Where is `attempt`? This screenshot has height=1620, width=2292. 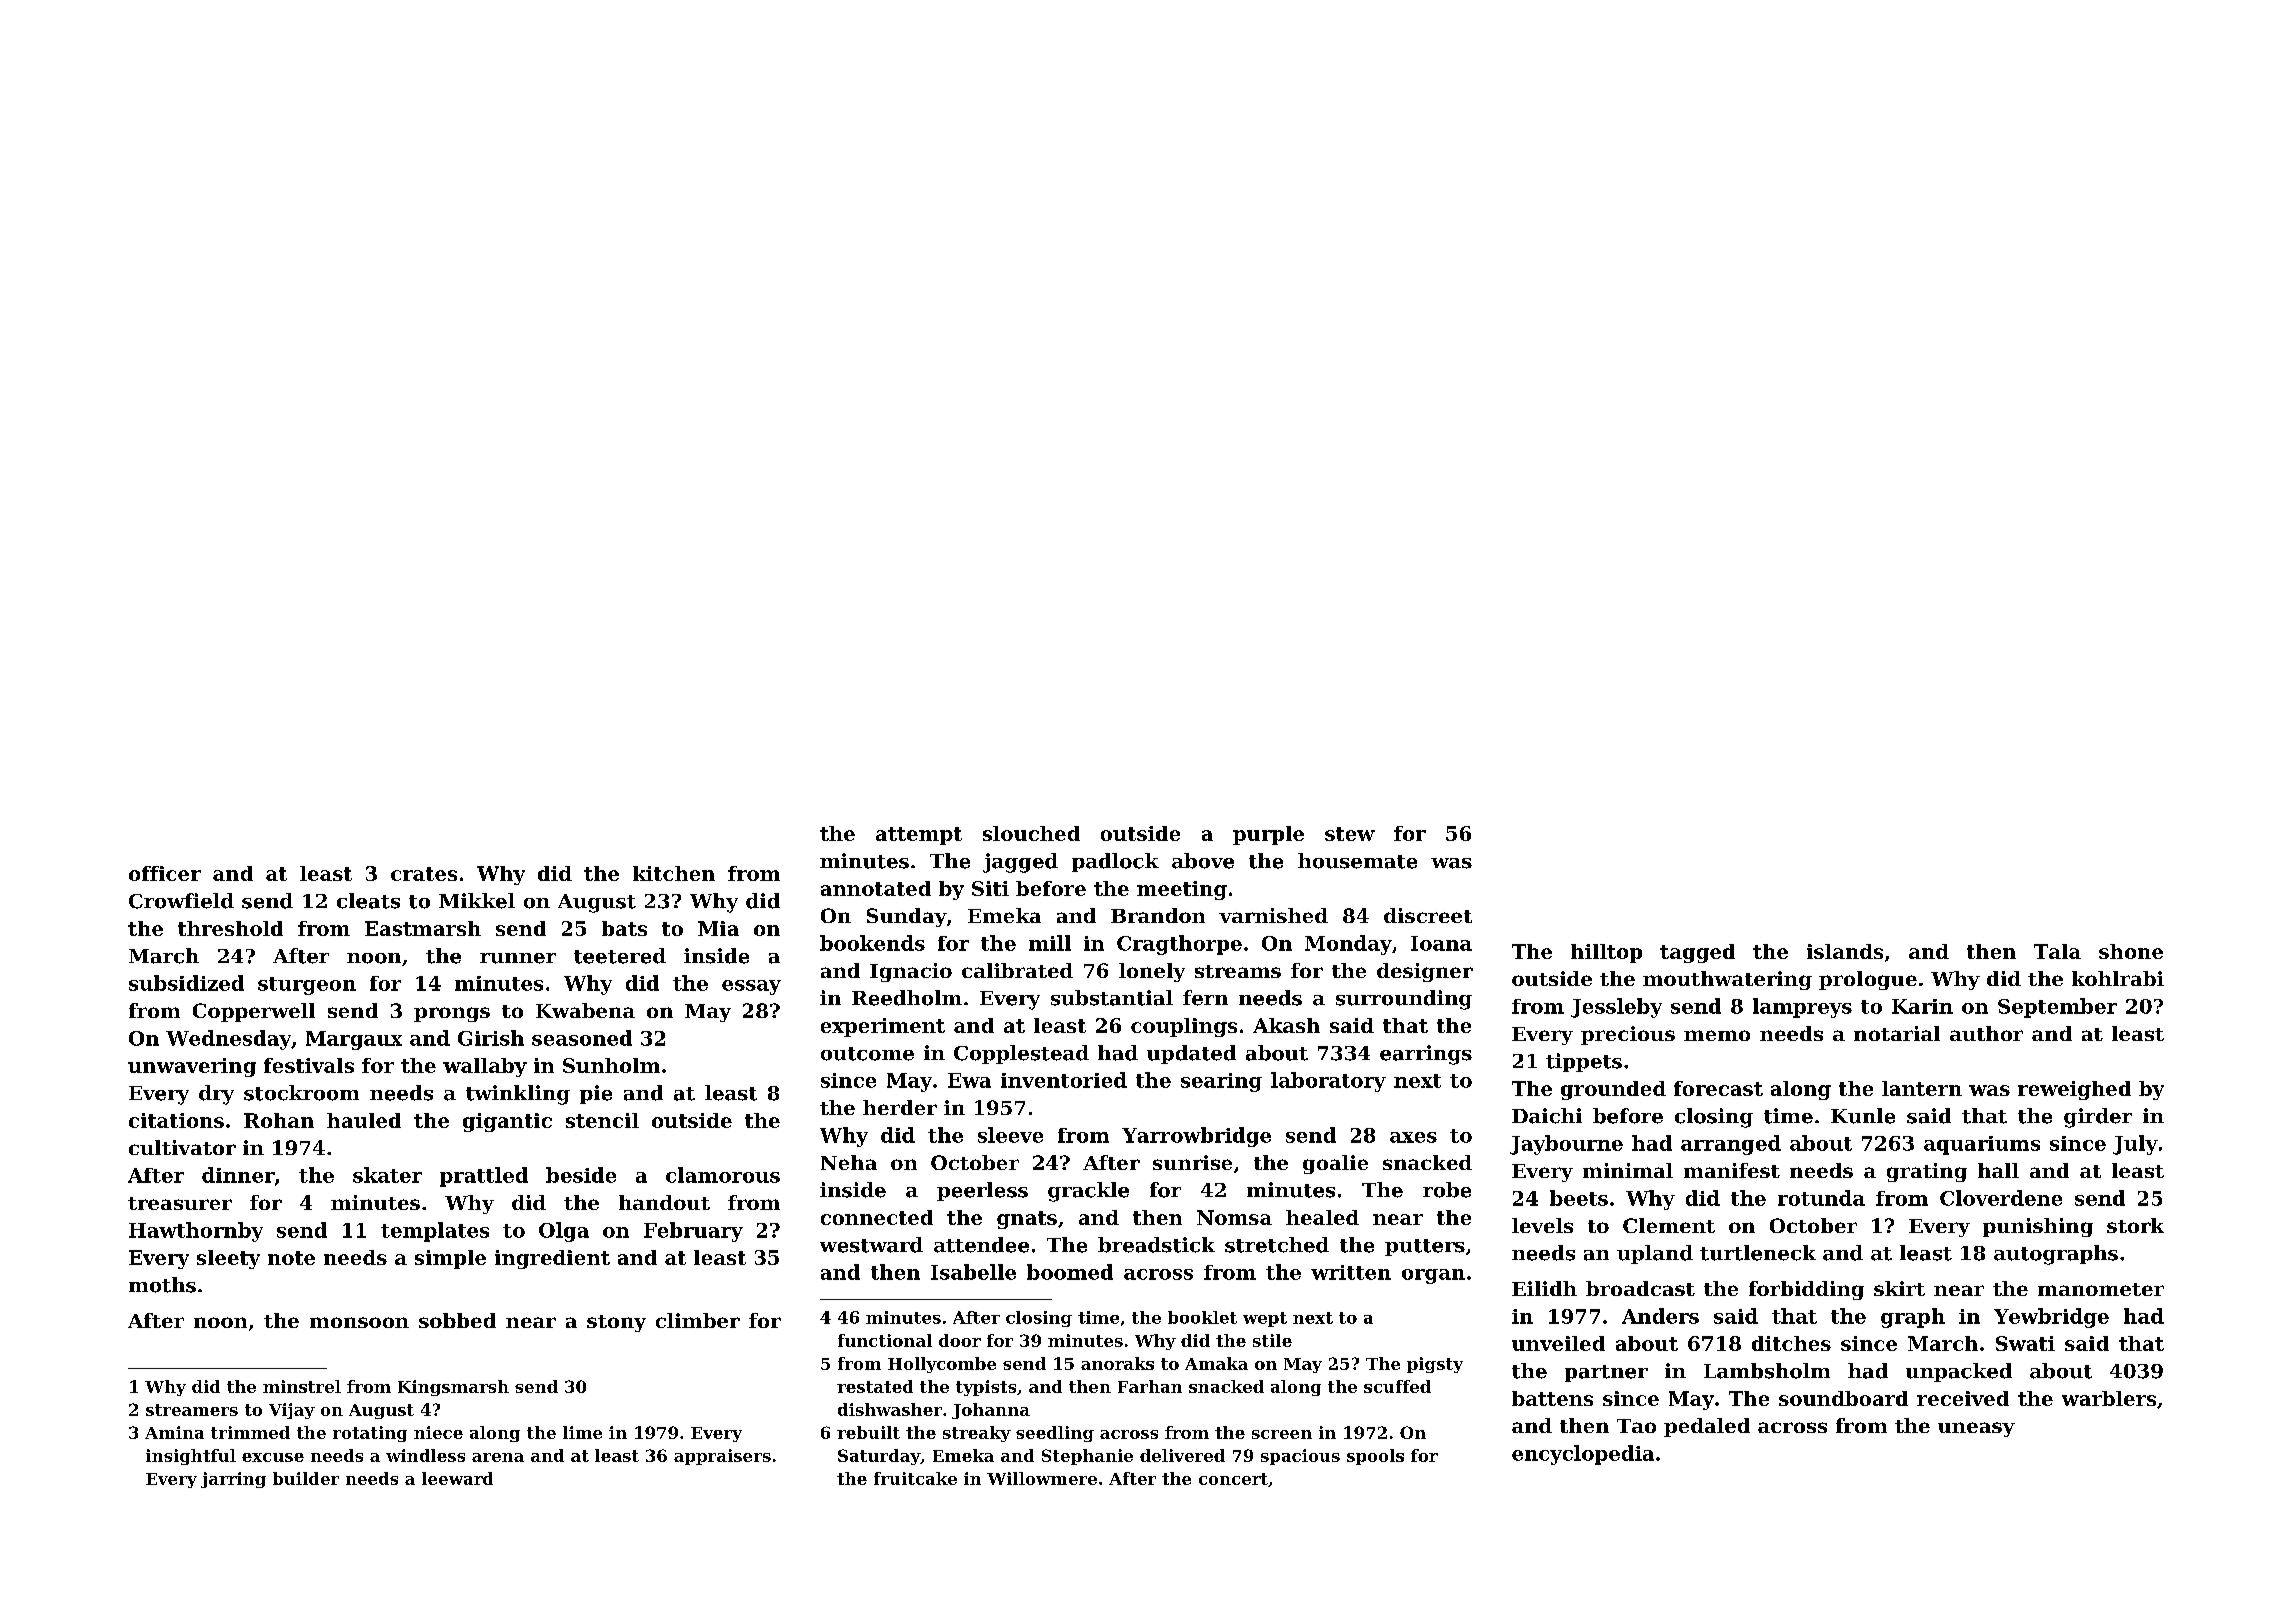
attempt is located at coordinates (919, 836).
